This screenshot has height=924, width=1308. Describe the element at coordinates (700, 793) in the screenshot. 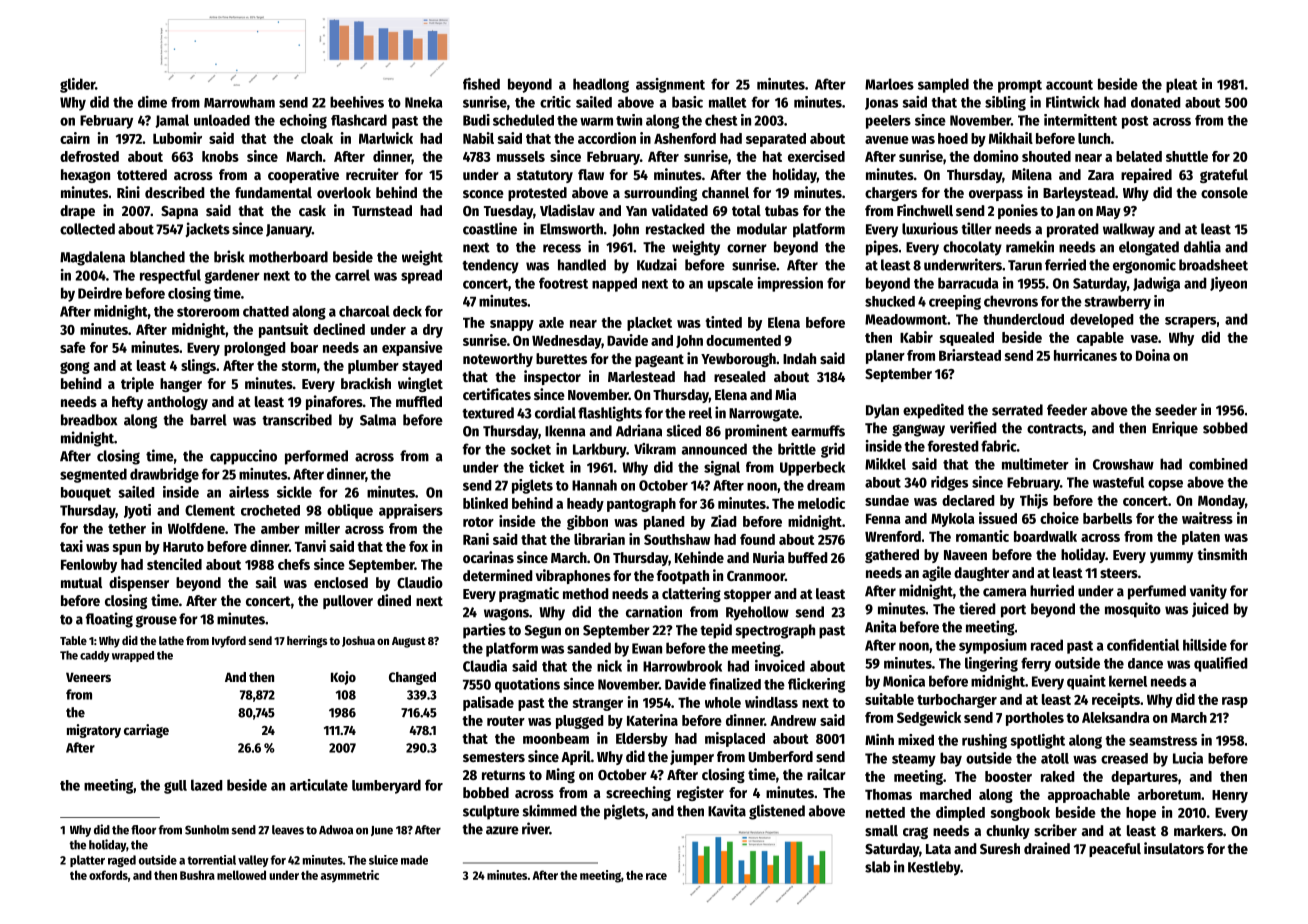

I see `register` at that location.
